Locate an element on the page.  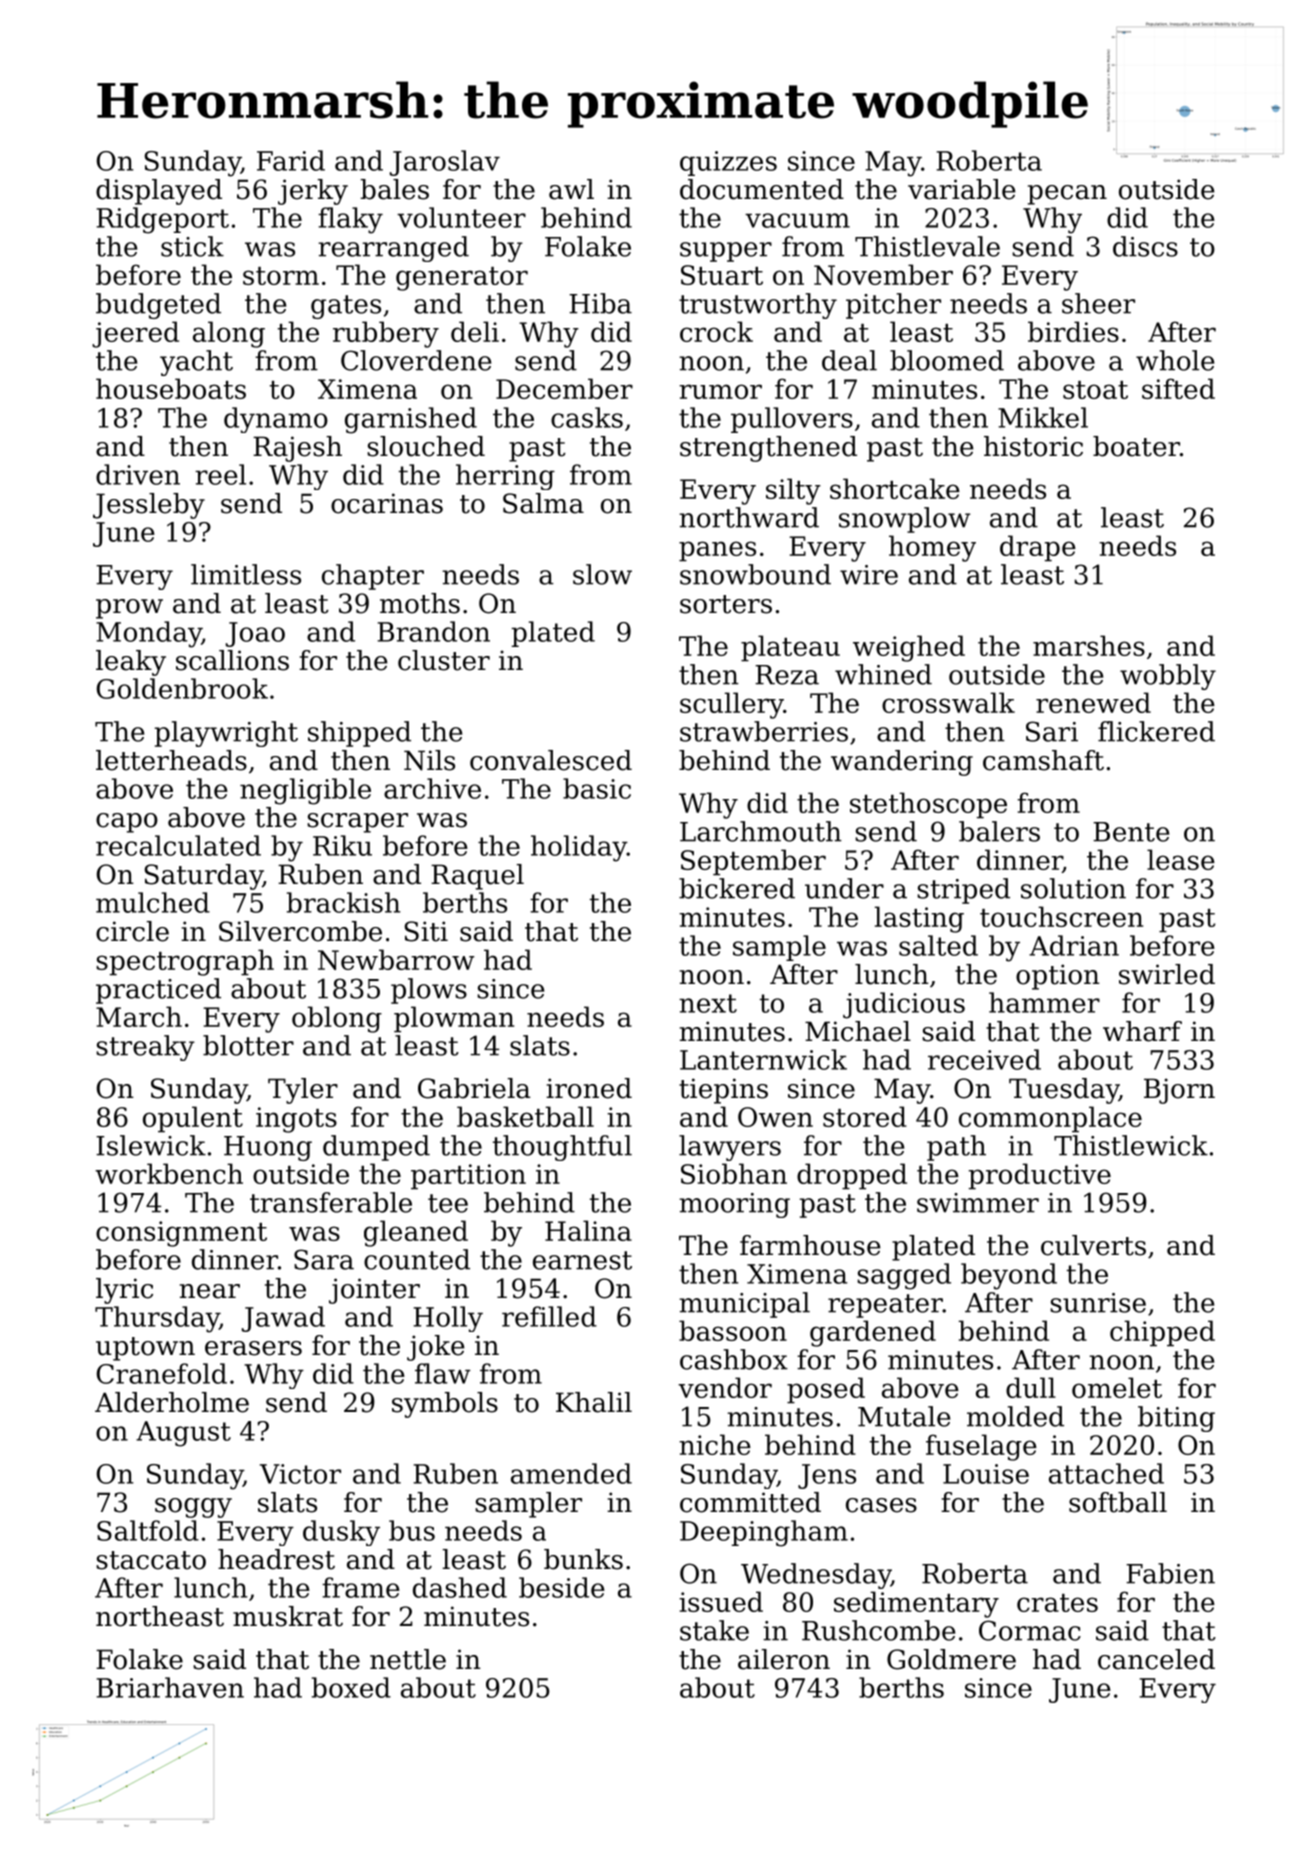
Khalil is located at coordinates (594, 1402).
